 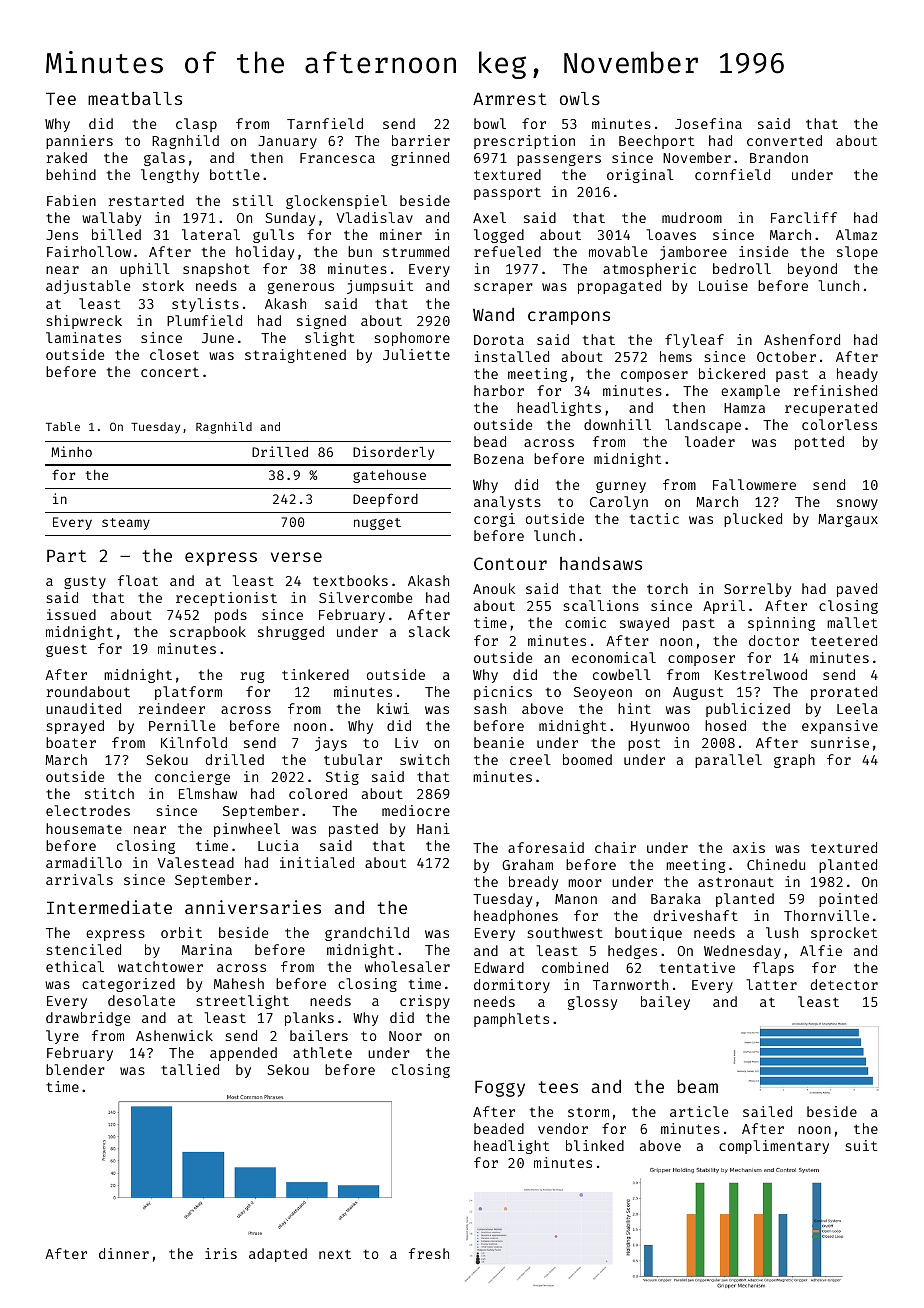 I want to click on owls, so click(x=580, y=98).
